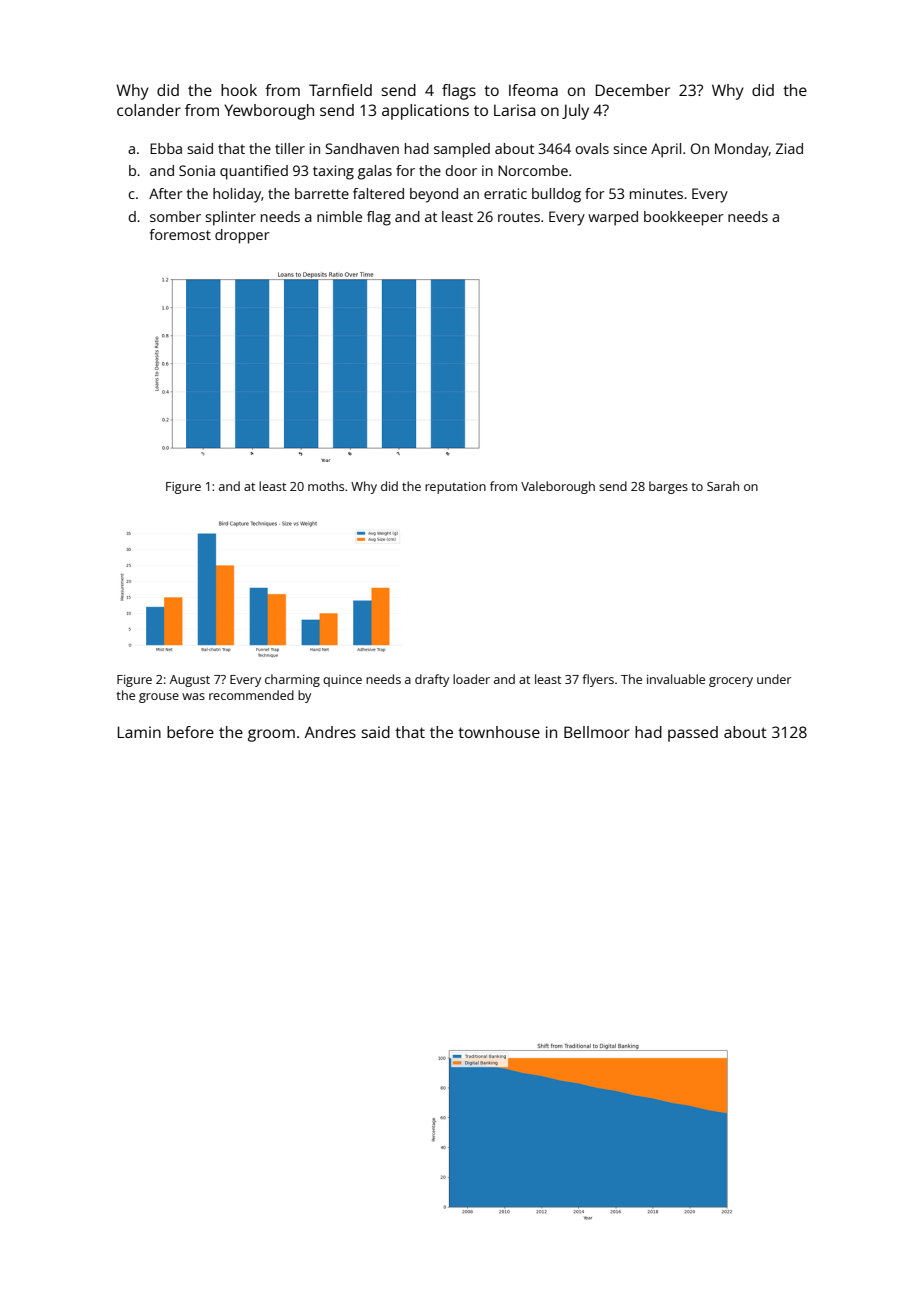  I want to click on routes, so click(519, 217).
